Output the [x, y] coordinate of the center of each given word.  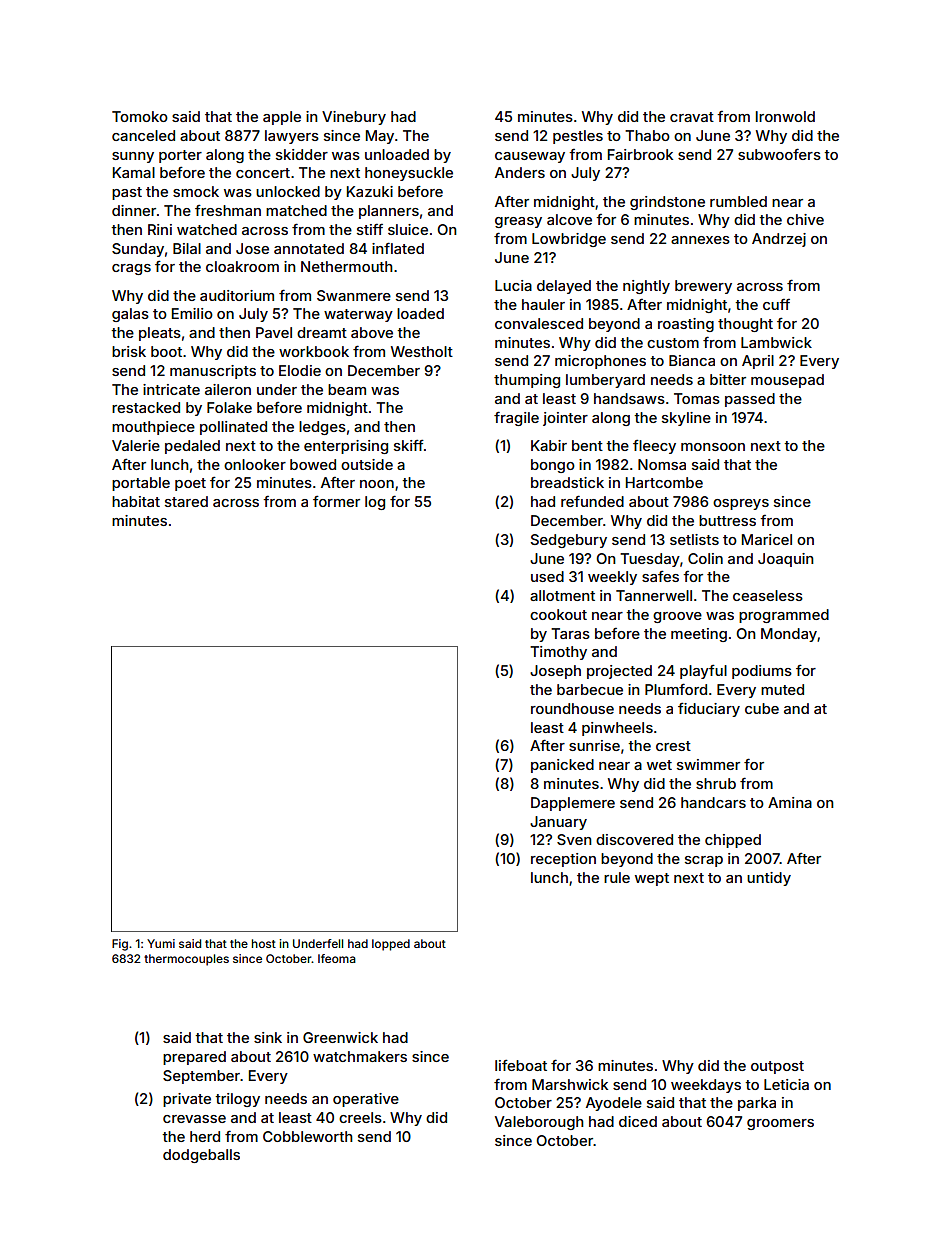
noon [377, 484]
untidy [769, 879]
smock [196, 191]
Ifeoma [337, 958]
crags [131, 269]
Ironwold [785, 116]
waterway [358, 315]
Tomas [697, 398]
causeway [530, 157]
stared [186, 501]
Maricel [767, 539]
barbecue [590, 689]
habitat [136, 501]
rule [617, 877]
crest [673, 746]
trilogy [237, 1100]
